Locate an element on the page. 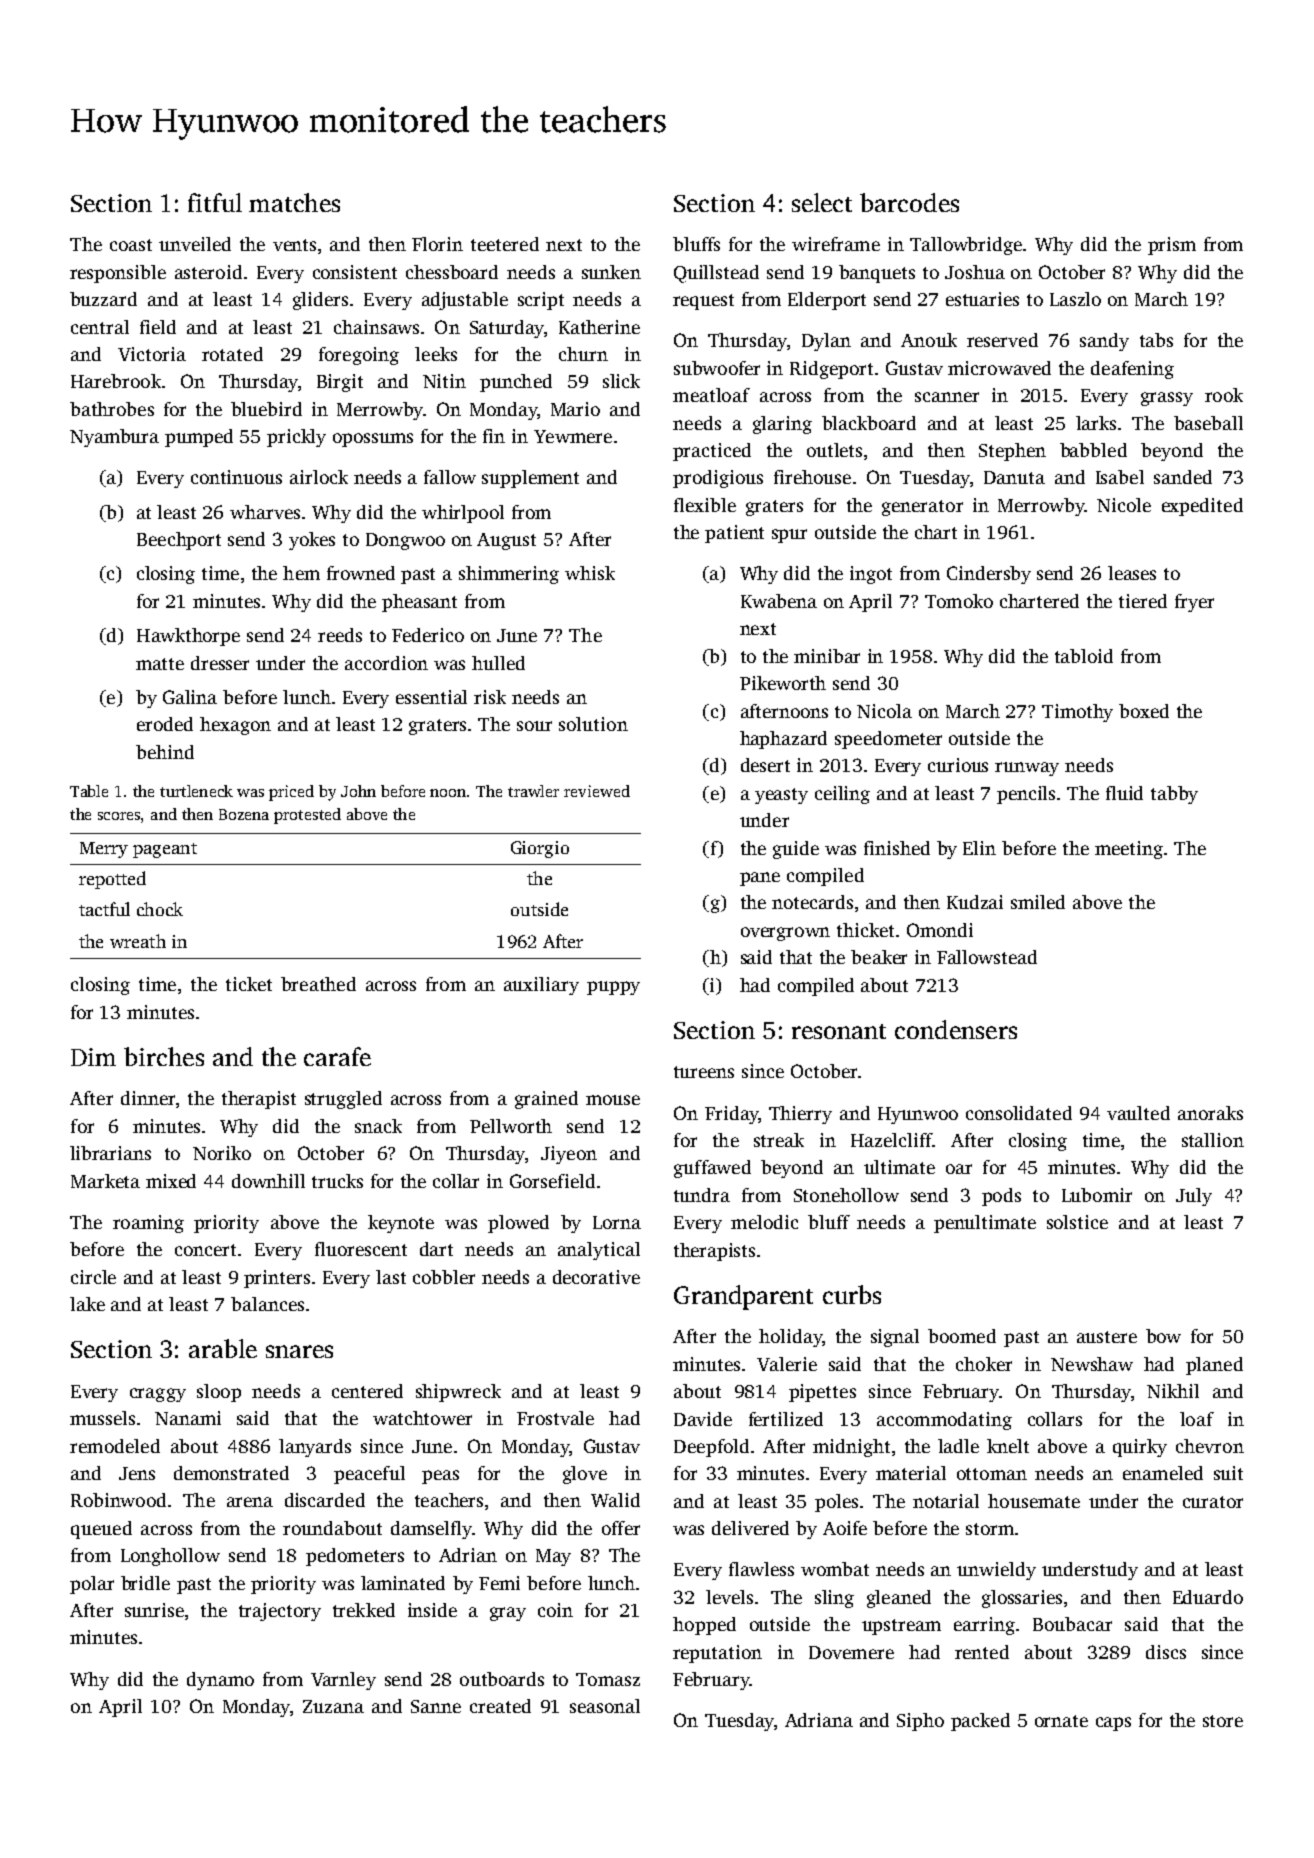  anoraks is located at coordinates (1210, 1113).
